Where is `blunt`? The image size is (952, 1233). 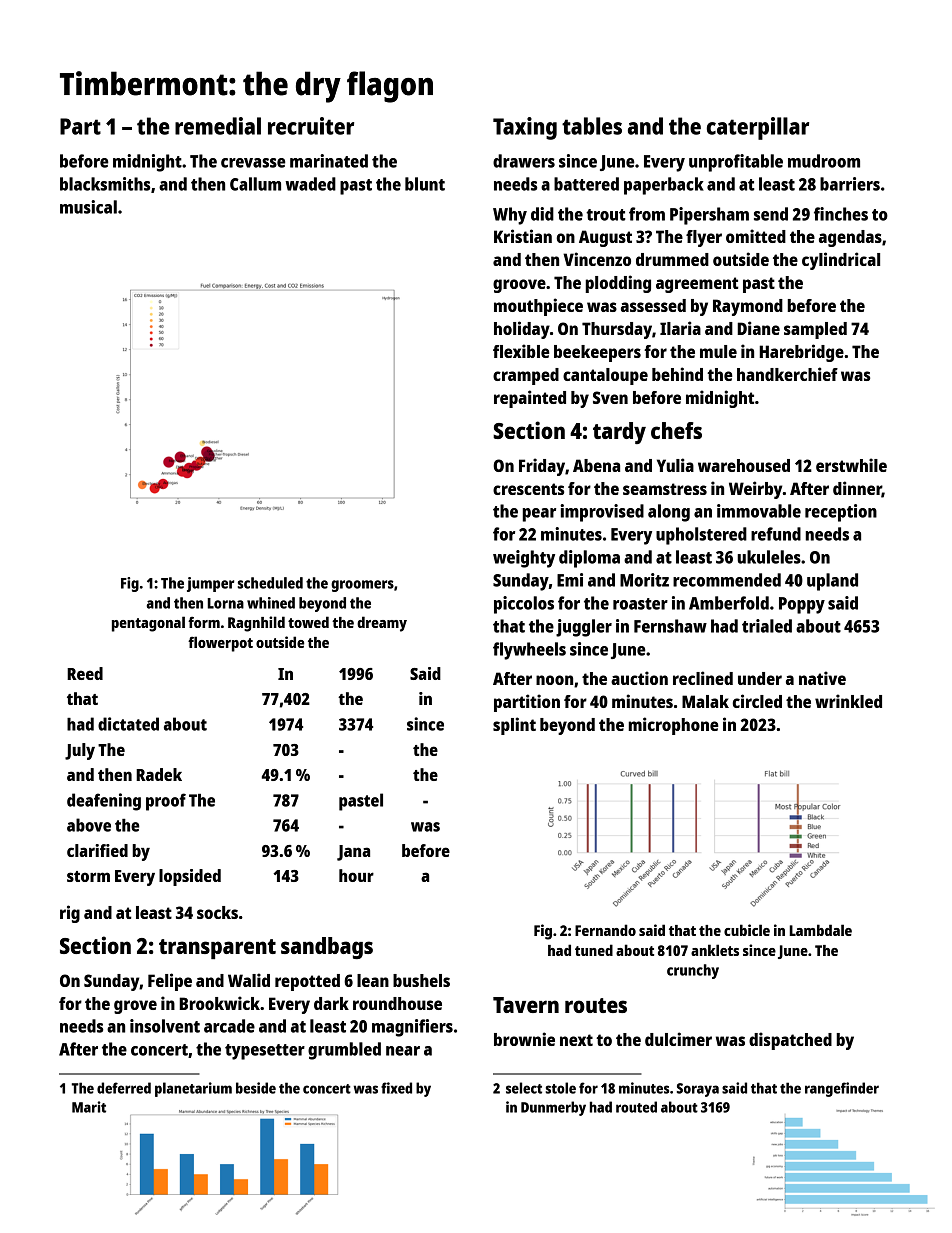 blunt is located at coordinates (425, 184).
